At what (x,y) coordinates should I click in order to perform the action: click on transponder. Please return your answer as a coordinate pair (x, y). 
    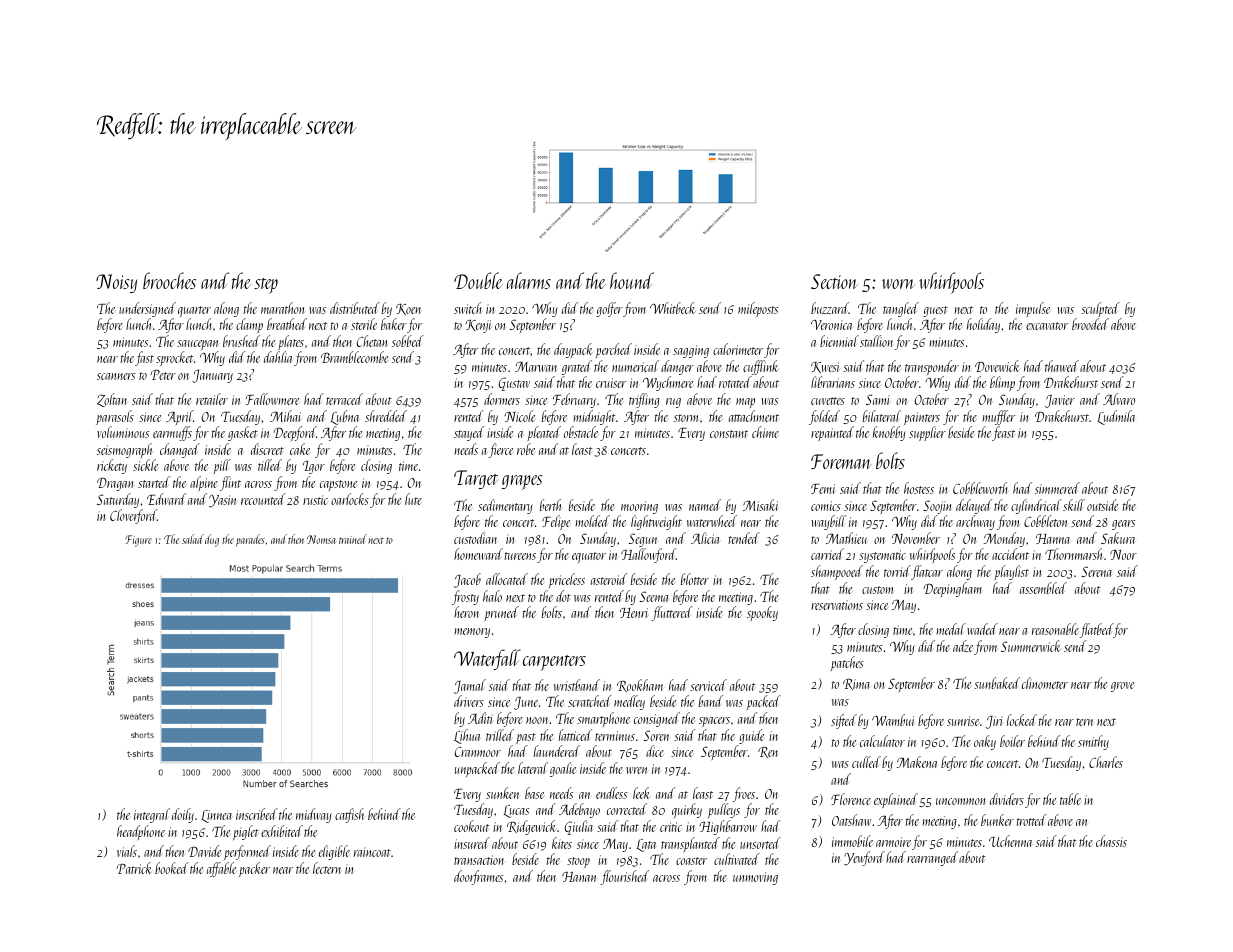
    Looking at the image, I should click on (932, 368).
